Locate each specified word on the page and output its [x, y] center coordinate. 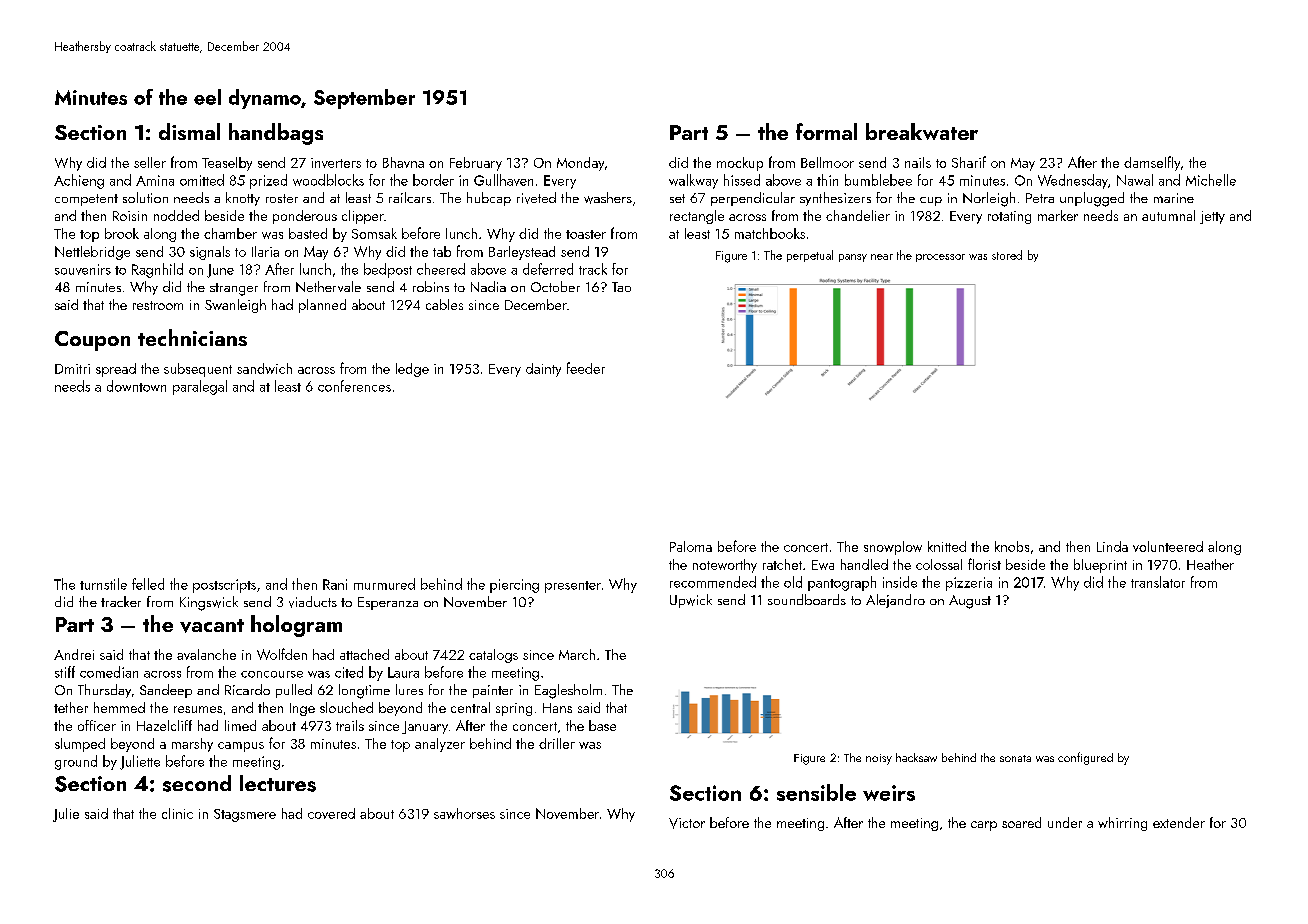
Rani [335, 584]
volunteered [1168, 546]
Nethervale [328, 286]
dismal [189, 131]
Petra [1040, 198]
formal [826, 131]
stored [1007, 255]
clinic [177, 813]
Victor [687, 823]
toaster [586, 234]
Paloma [691, 546]
